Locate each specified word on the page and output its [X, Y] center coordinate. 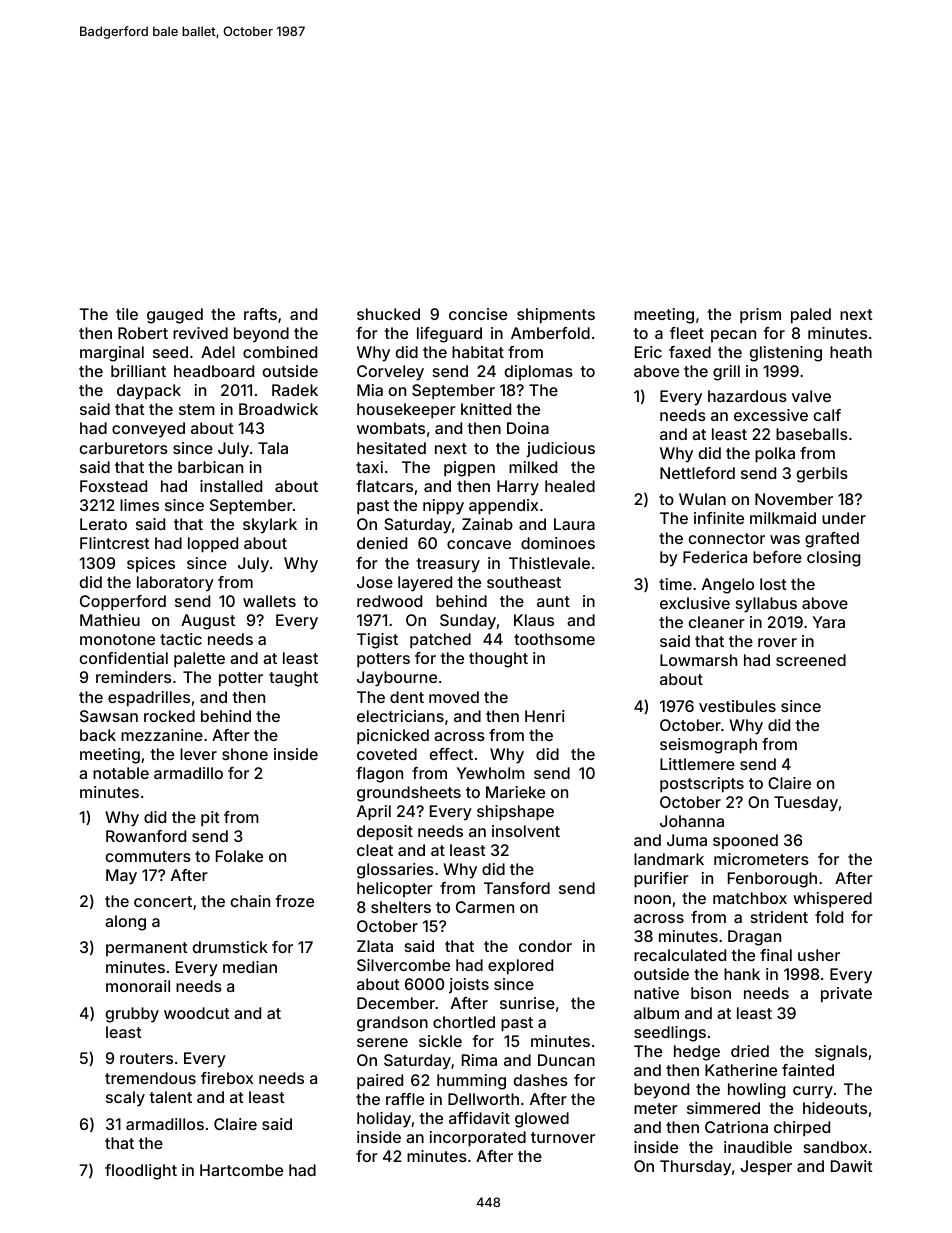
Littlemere [697, 764]
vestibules [737, 706]
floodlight [141, 1172]
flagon [379, 775]
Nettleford [697, 473]
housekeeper [406, 411]
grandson [392, 1024]
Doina [528, 428]
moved [454, 697]
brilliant [138, 371]
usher [819, 955]
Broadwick [278, 409]
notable [121, 773]
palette [199, 660]
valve [811, 396]
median [250, 967]
